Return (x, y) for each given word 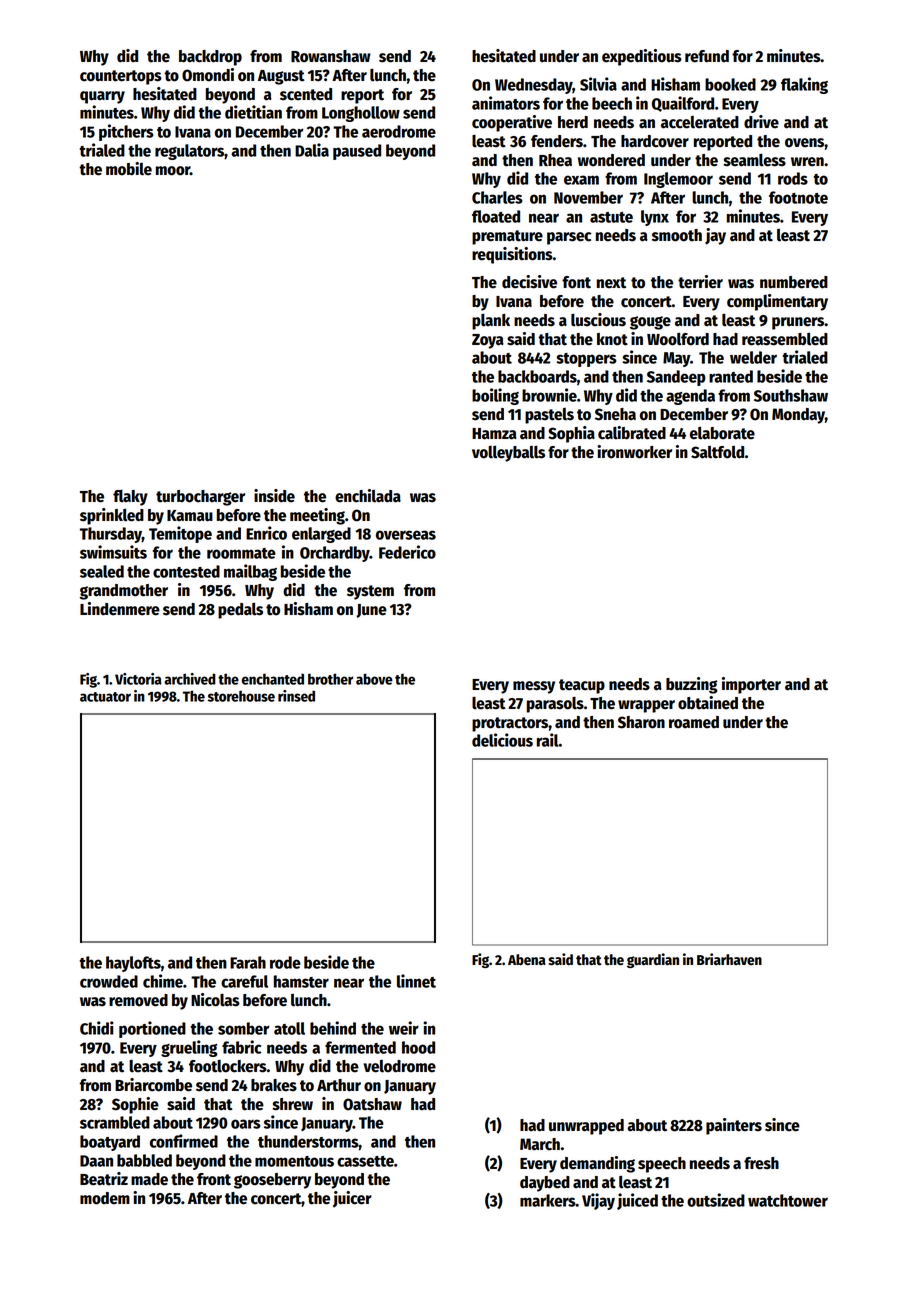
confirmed (184, 1141)
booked (730, 84)
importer (751, 685)
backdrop (210, 58)
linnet (416, 981)
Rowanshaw (331, 56)
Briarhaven (729, 959)
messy (534, 687)
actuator (105, 697)
